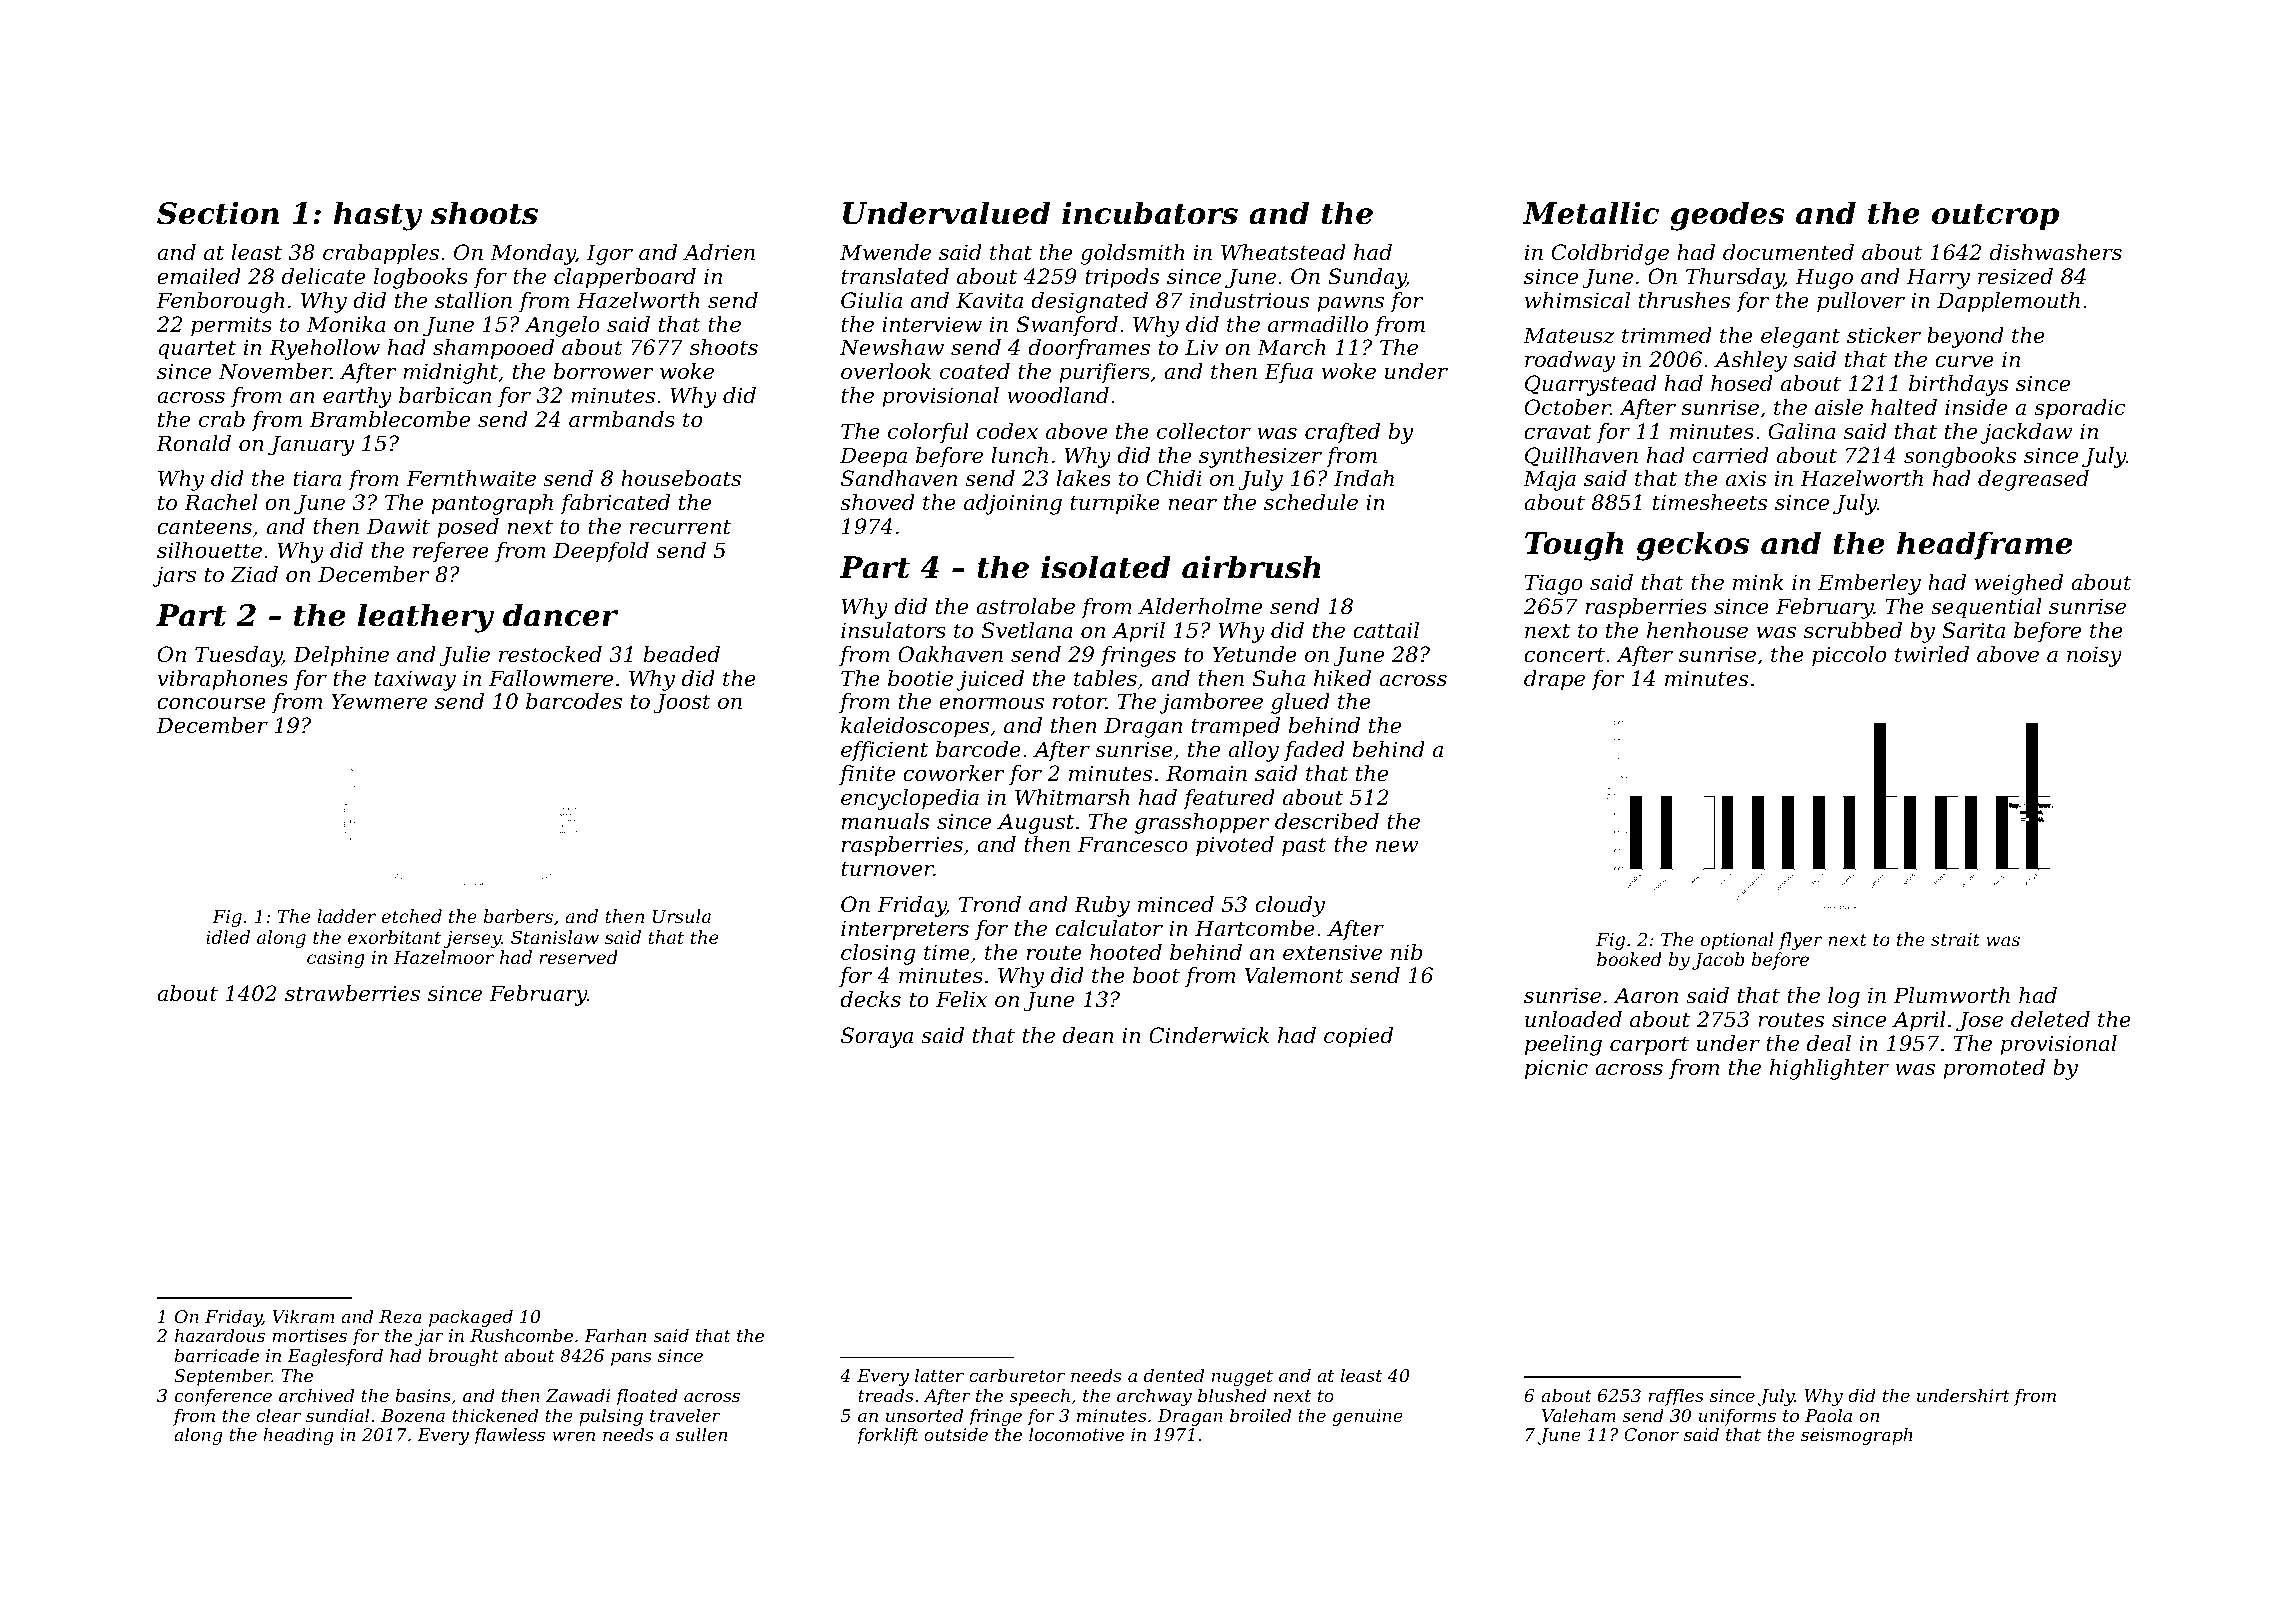 This screenshot has height=1620, width=2292. Describe the element at coordinates (1300, 703) in the screenshot. I see `glued` at that location.
